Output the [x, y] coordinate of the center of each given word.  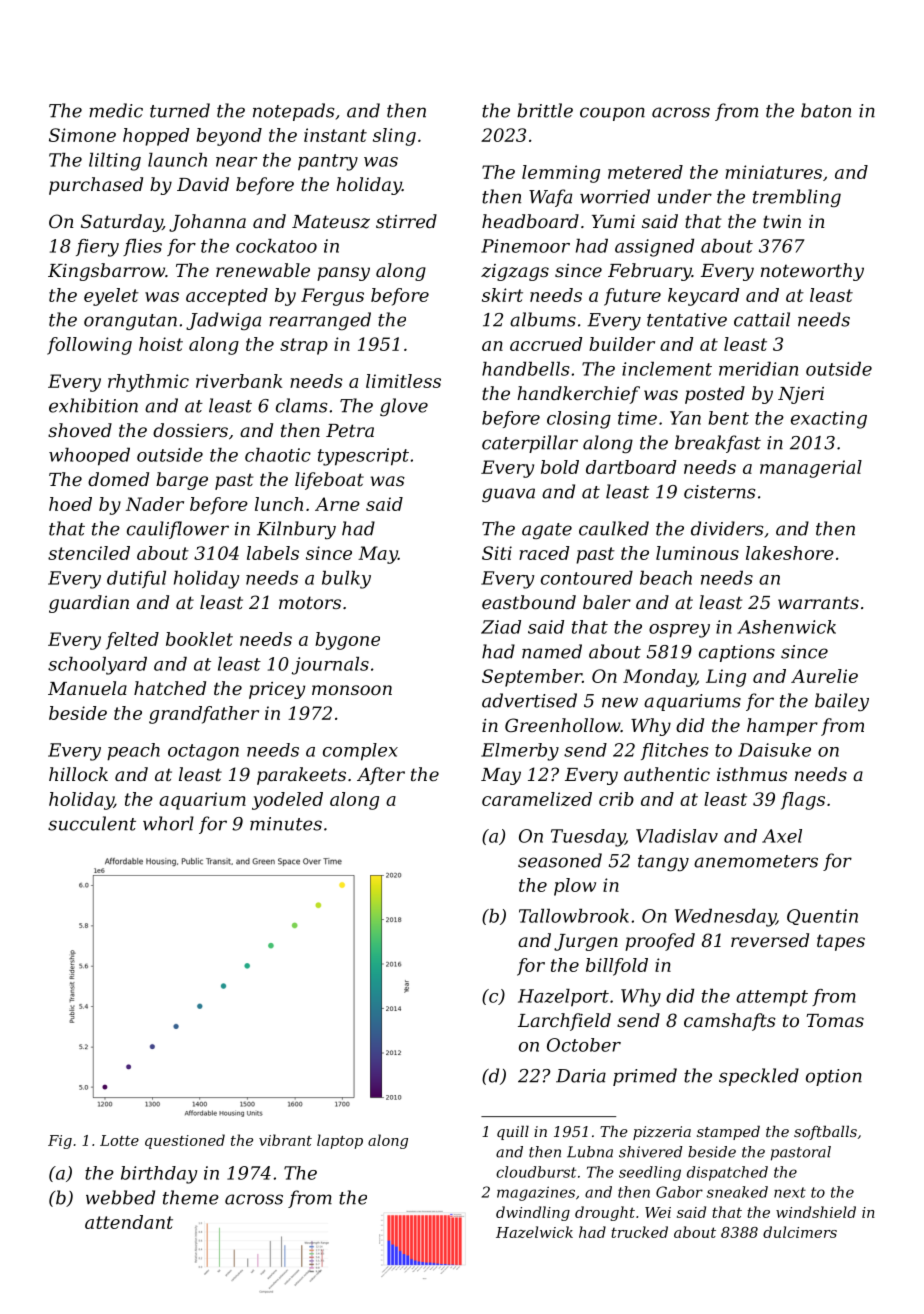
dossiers [190, 430]
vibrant [285, 1140]
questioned [185, 1141]
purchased [96, 186]
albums [543, 319]
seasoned [560, 860]
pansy [343, 274]
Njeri [801, 395]
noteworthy [812, 272]
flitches [674, 751]
